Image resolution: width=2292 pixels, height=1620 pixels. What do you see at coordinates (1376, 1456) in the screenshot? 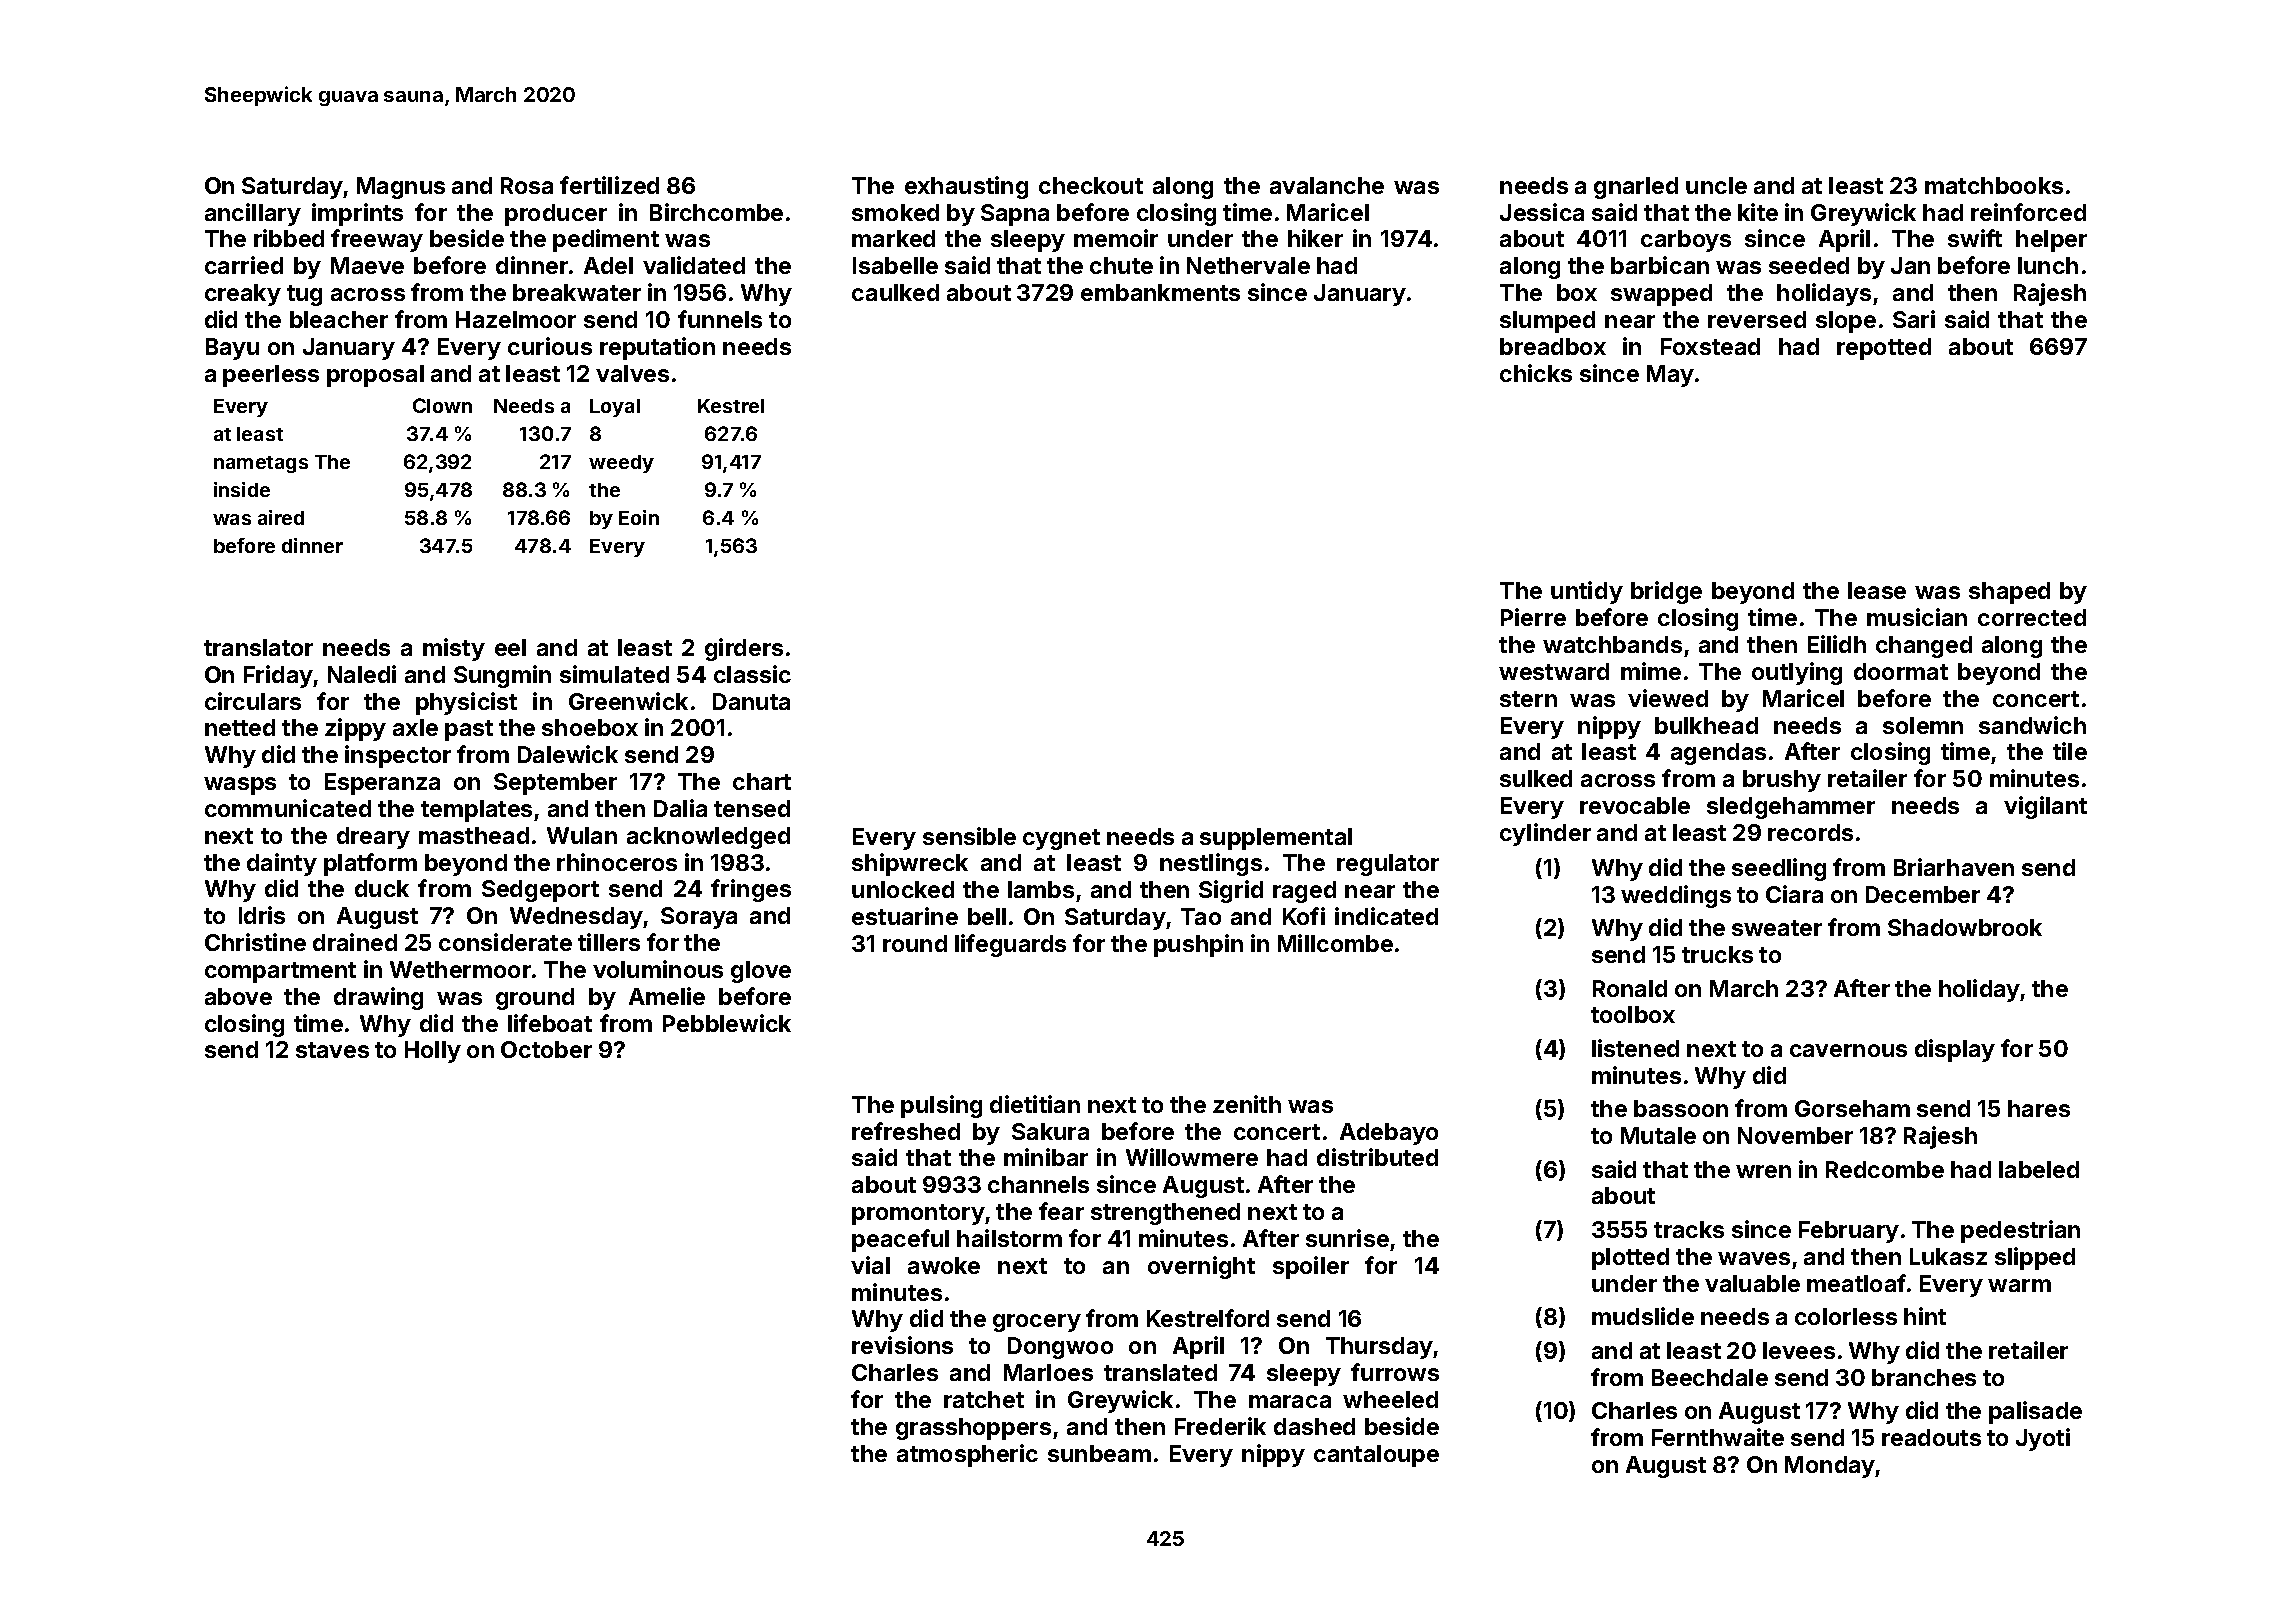
I see `cantaloupe` at bounding box center [1376, 1456].
